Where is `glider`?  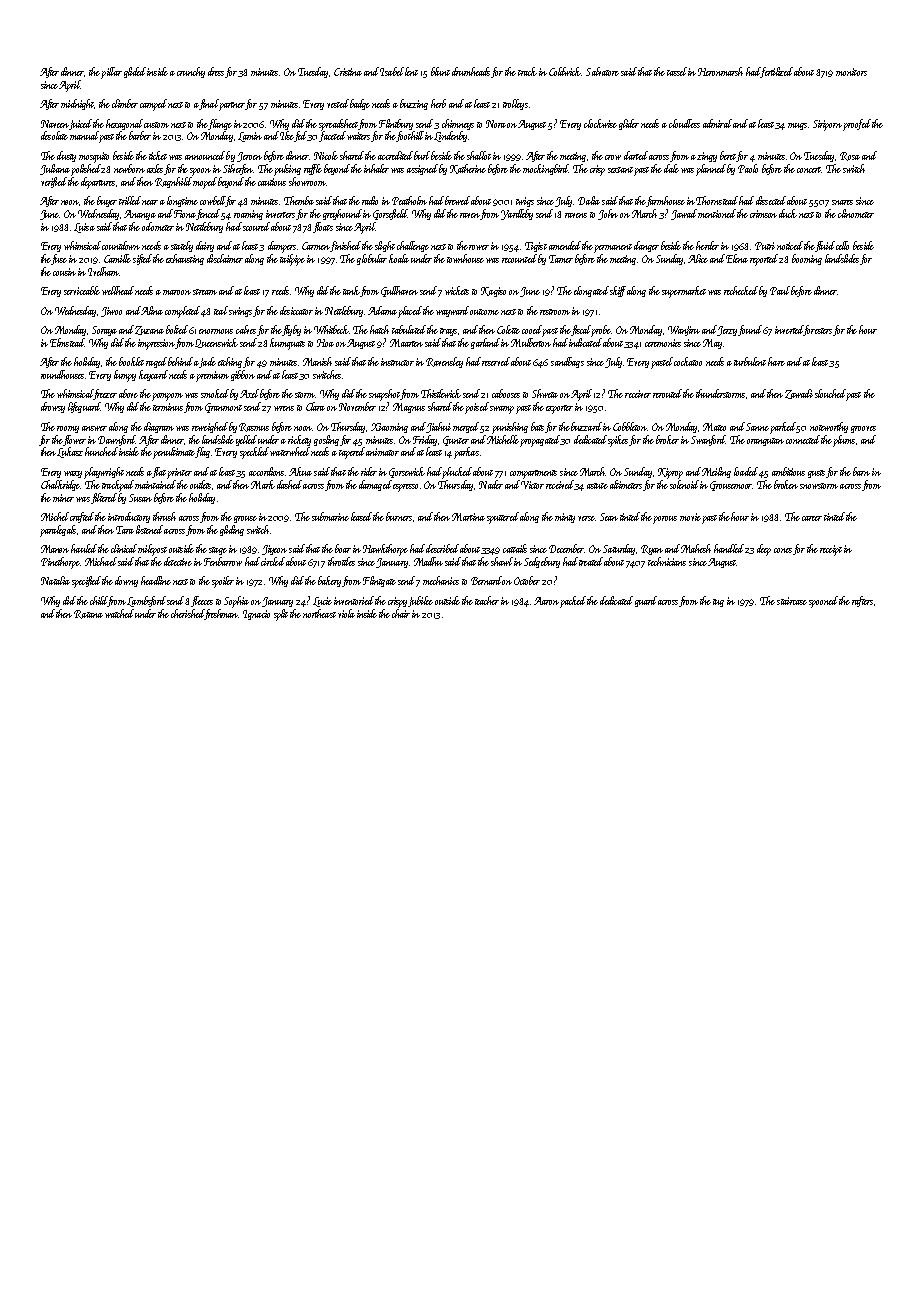 glider is located at coordinates (629, 124).
